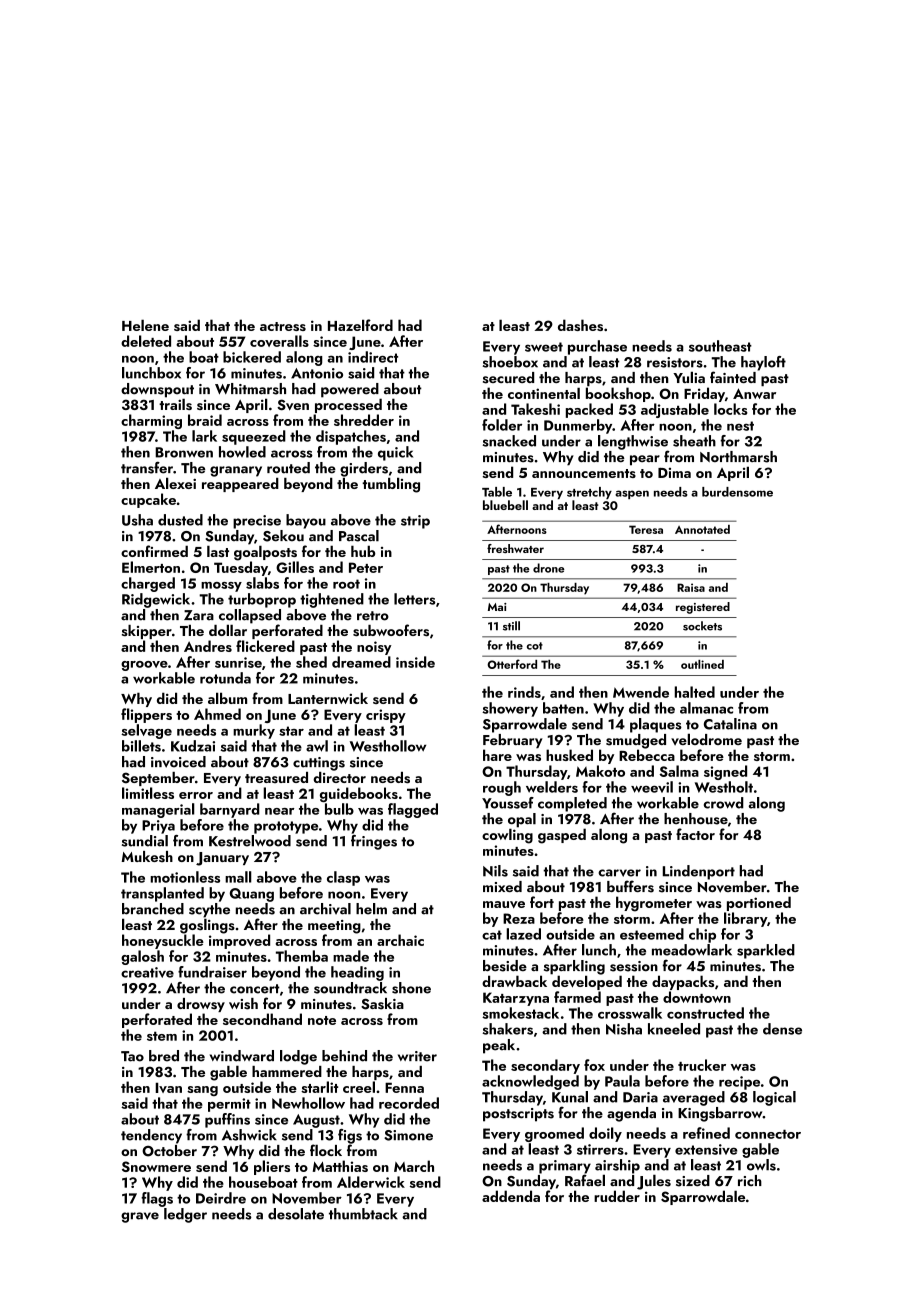 The image size is (924, 1314). Describe the element at coordinates (524, 692) in the page. I see `rinds` at that location.
